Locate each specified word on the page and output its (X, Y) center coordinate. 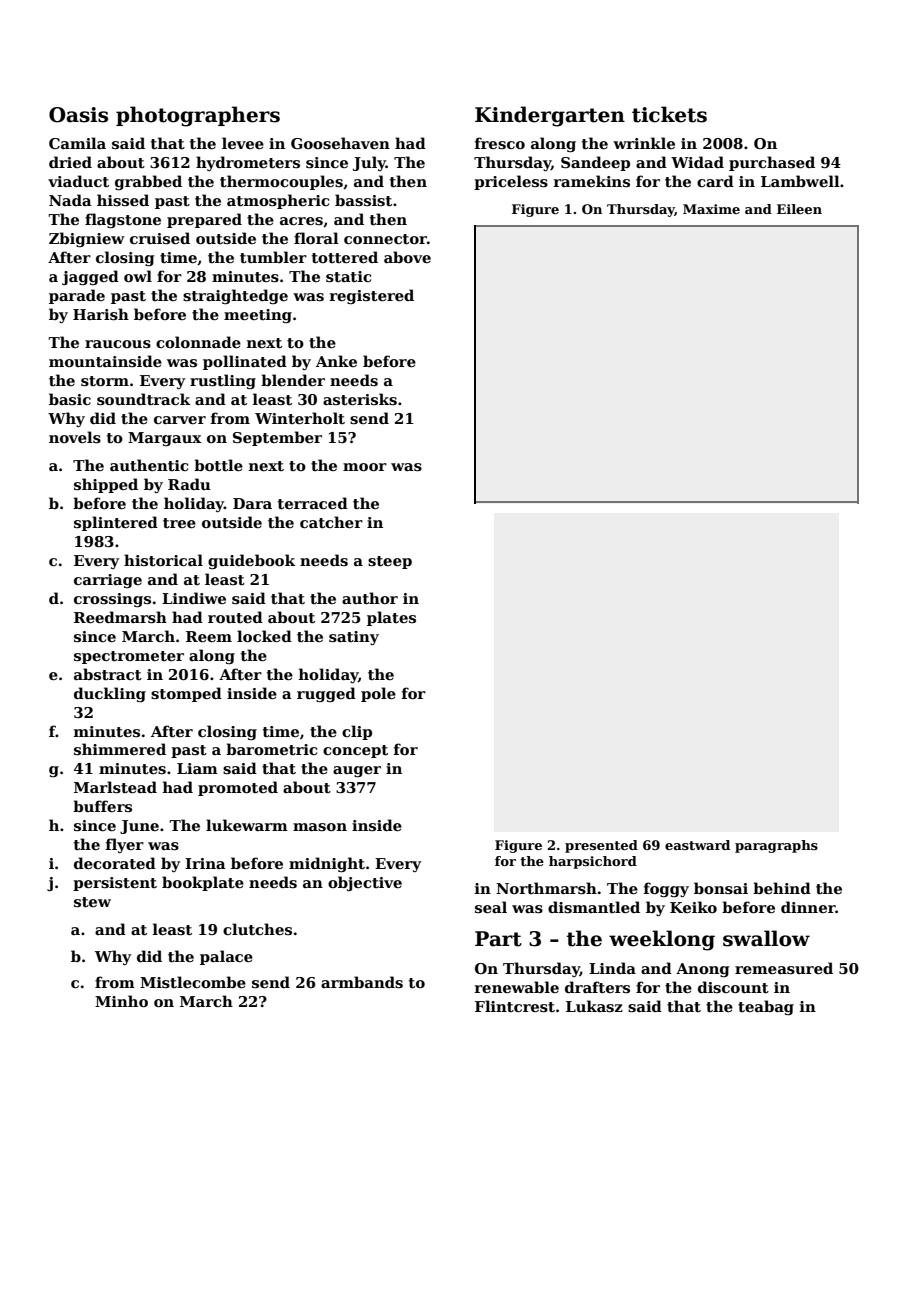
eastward (697, 845)
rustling (223, 381)
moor (365, 467)
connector (385, 239)
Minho (121, 1001)
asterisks (360, 399)
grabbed (148, 182)
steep (390, 562)
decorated (115, 863)
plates (391, 618)
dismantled (594, 907)
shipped (106, 485)
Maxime (711, 209)
